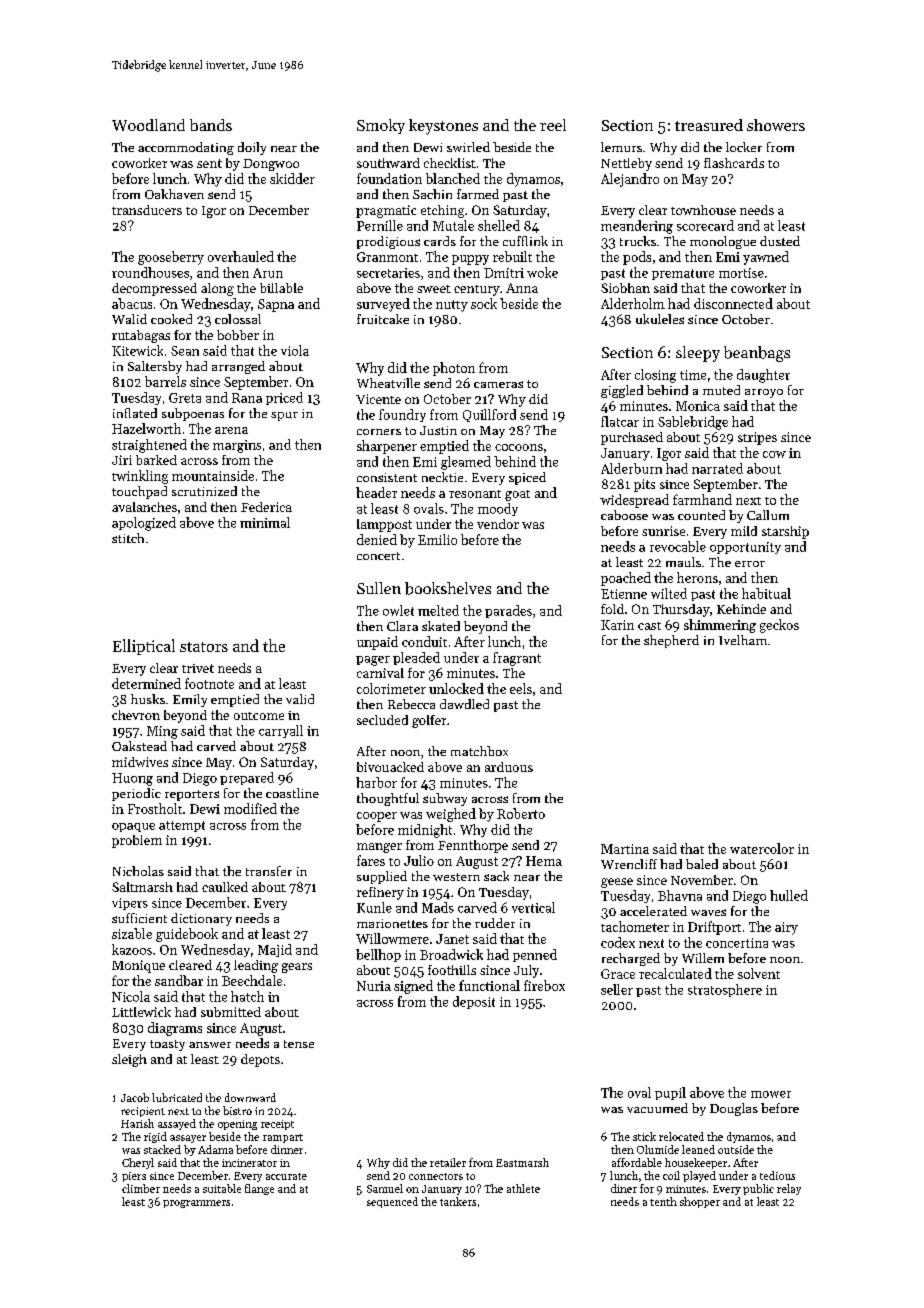 This screenshot has width=924, height=1308. Describe the element at coordinates (441, 626) in the screenshot. I see `skated` at that location.
